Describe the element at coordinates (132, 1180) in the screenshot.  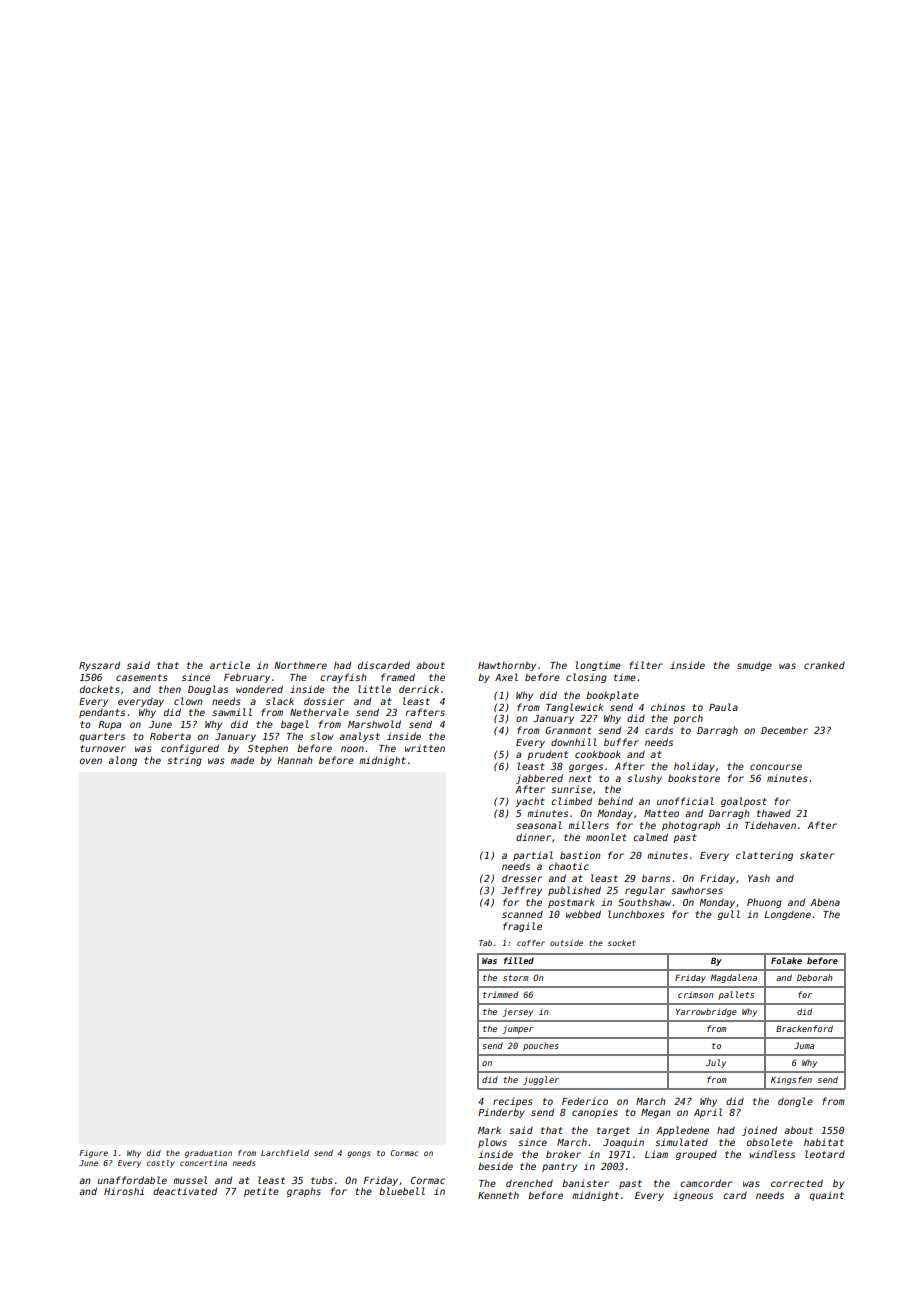
I see `unaffordable` at that location.
